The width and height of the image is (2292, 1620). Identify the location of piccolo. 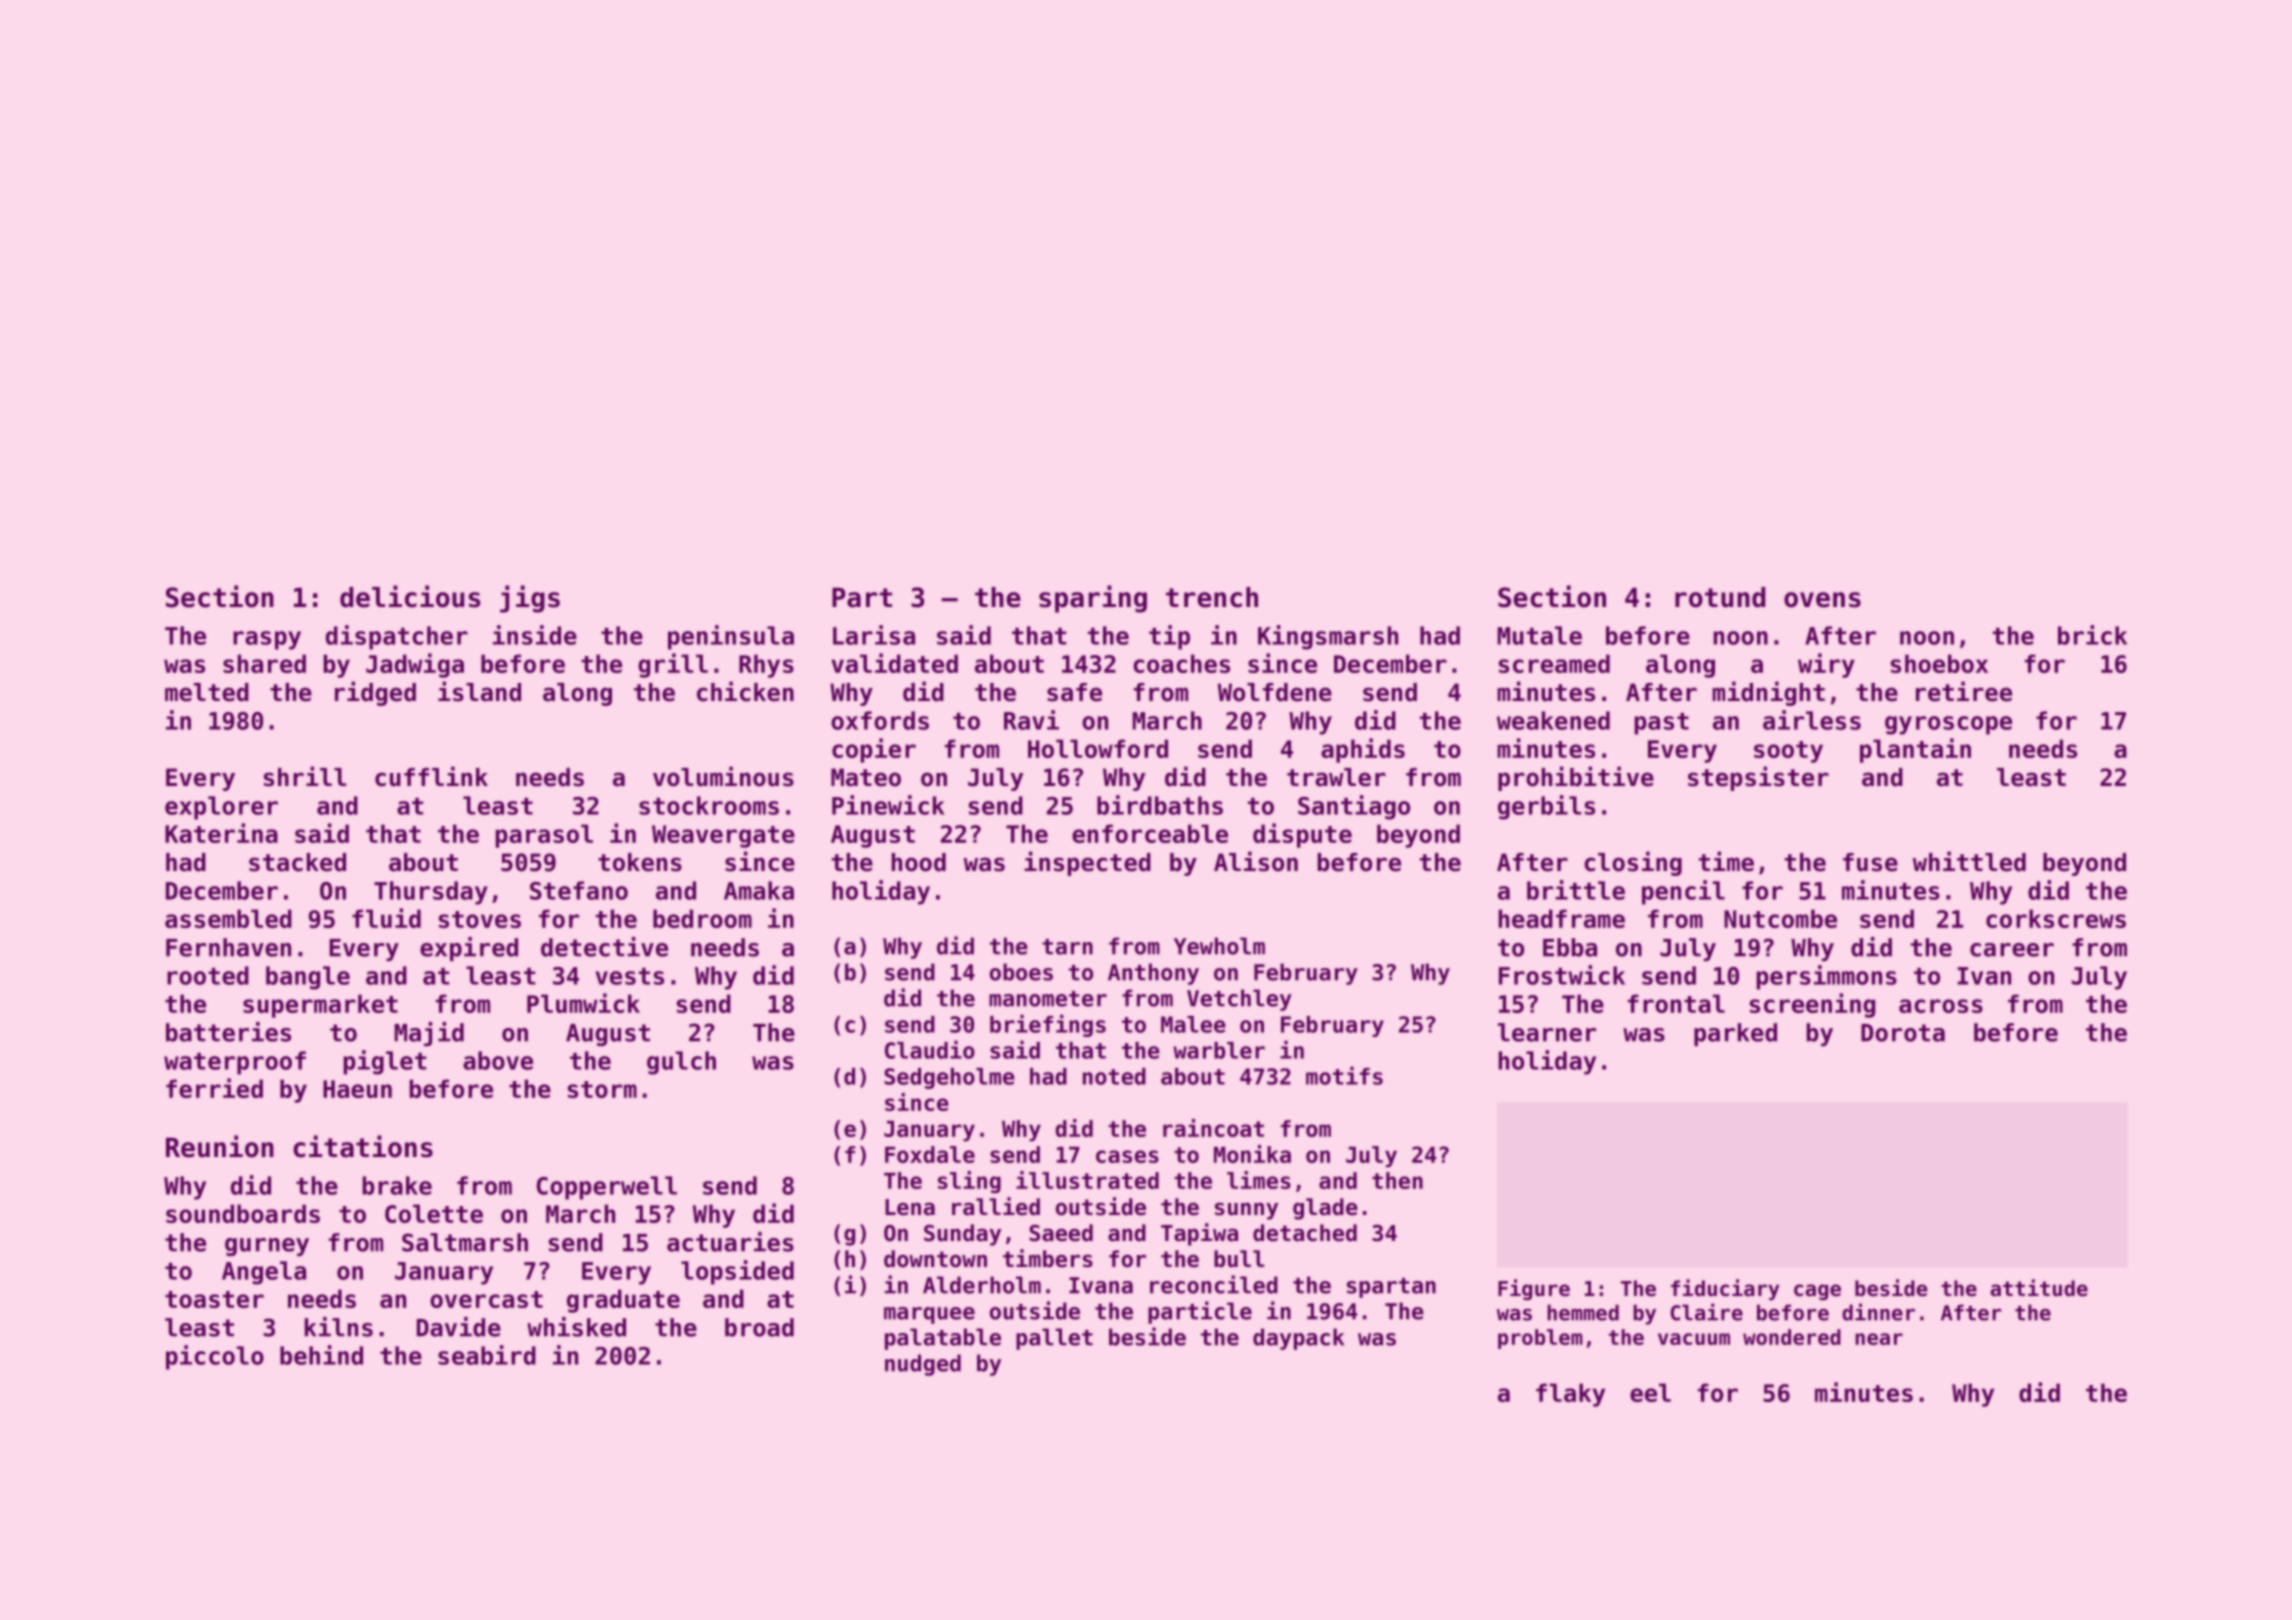
(215, 1357).
